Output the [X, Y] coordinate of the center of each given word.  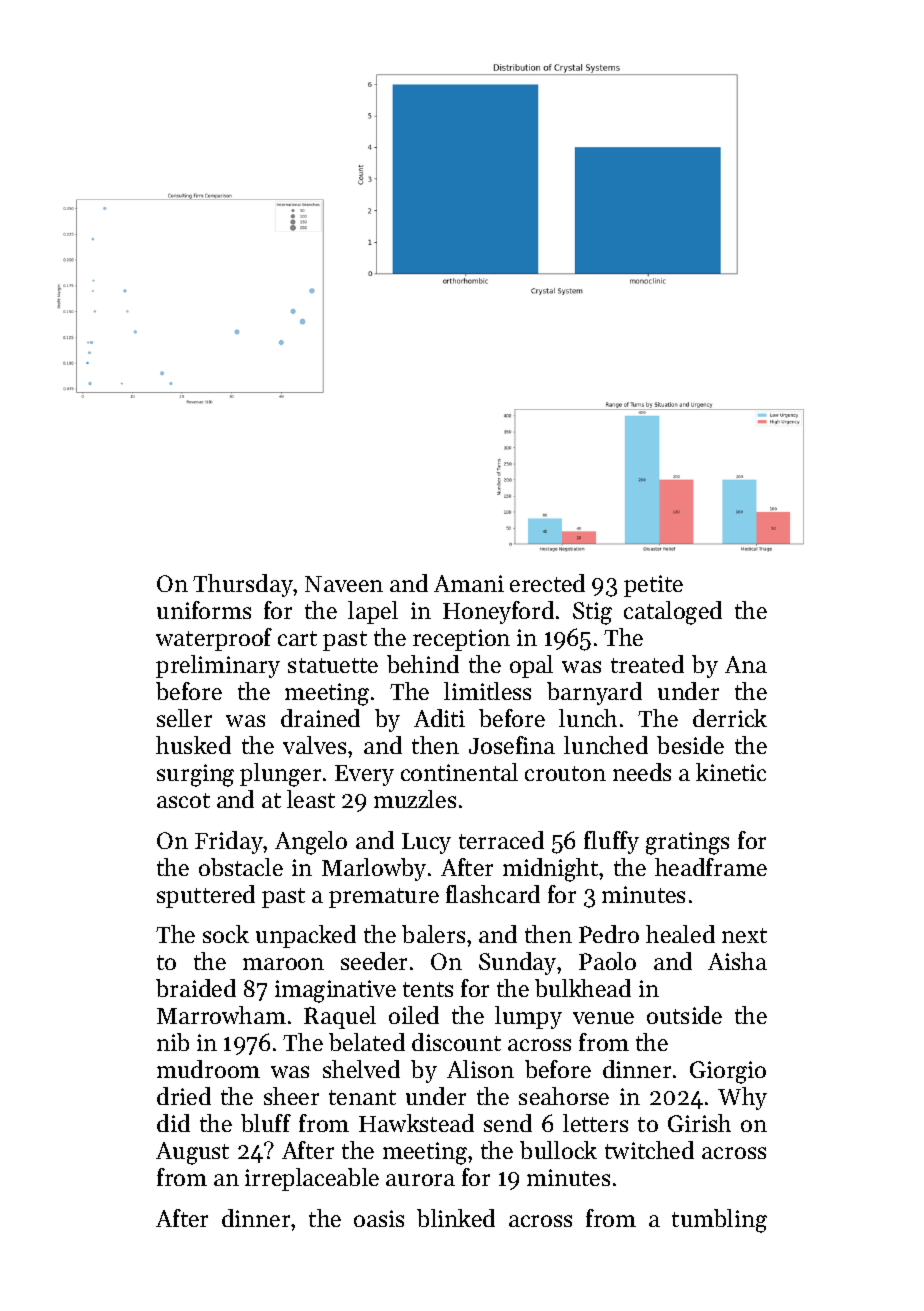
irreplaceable [312, 1179]
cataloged [673, 613]
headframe [711, 867]
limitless [487, 691]
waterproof [214, 639]
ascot [183, 800]
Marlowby [374, 869]
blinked [456, 1218]
